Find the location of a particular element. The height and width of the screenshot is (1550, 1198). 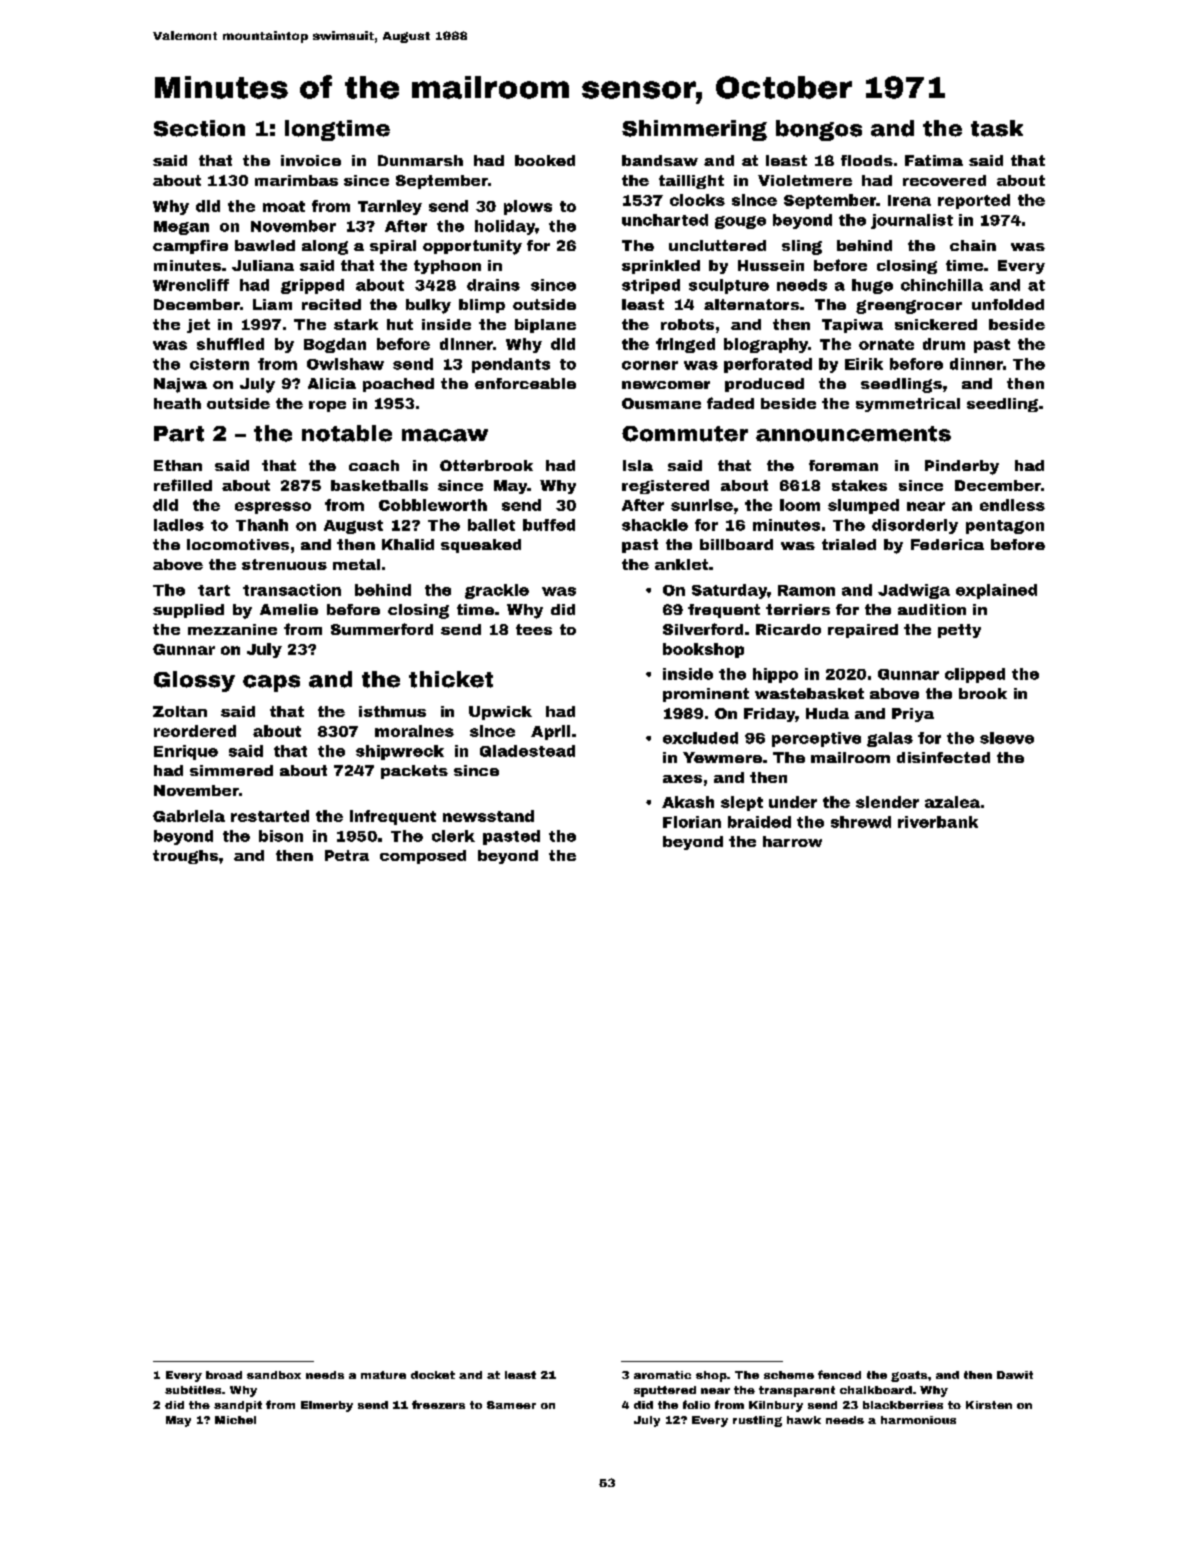

floods is located at coordinates (867, 160).
